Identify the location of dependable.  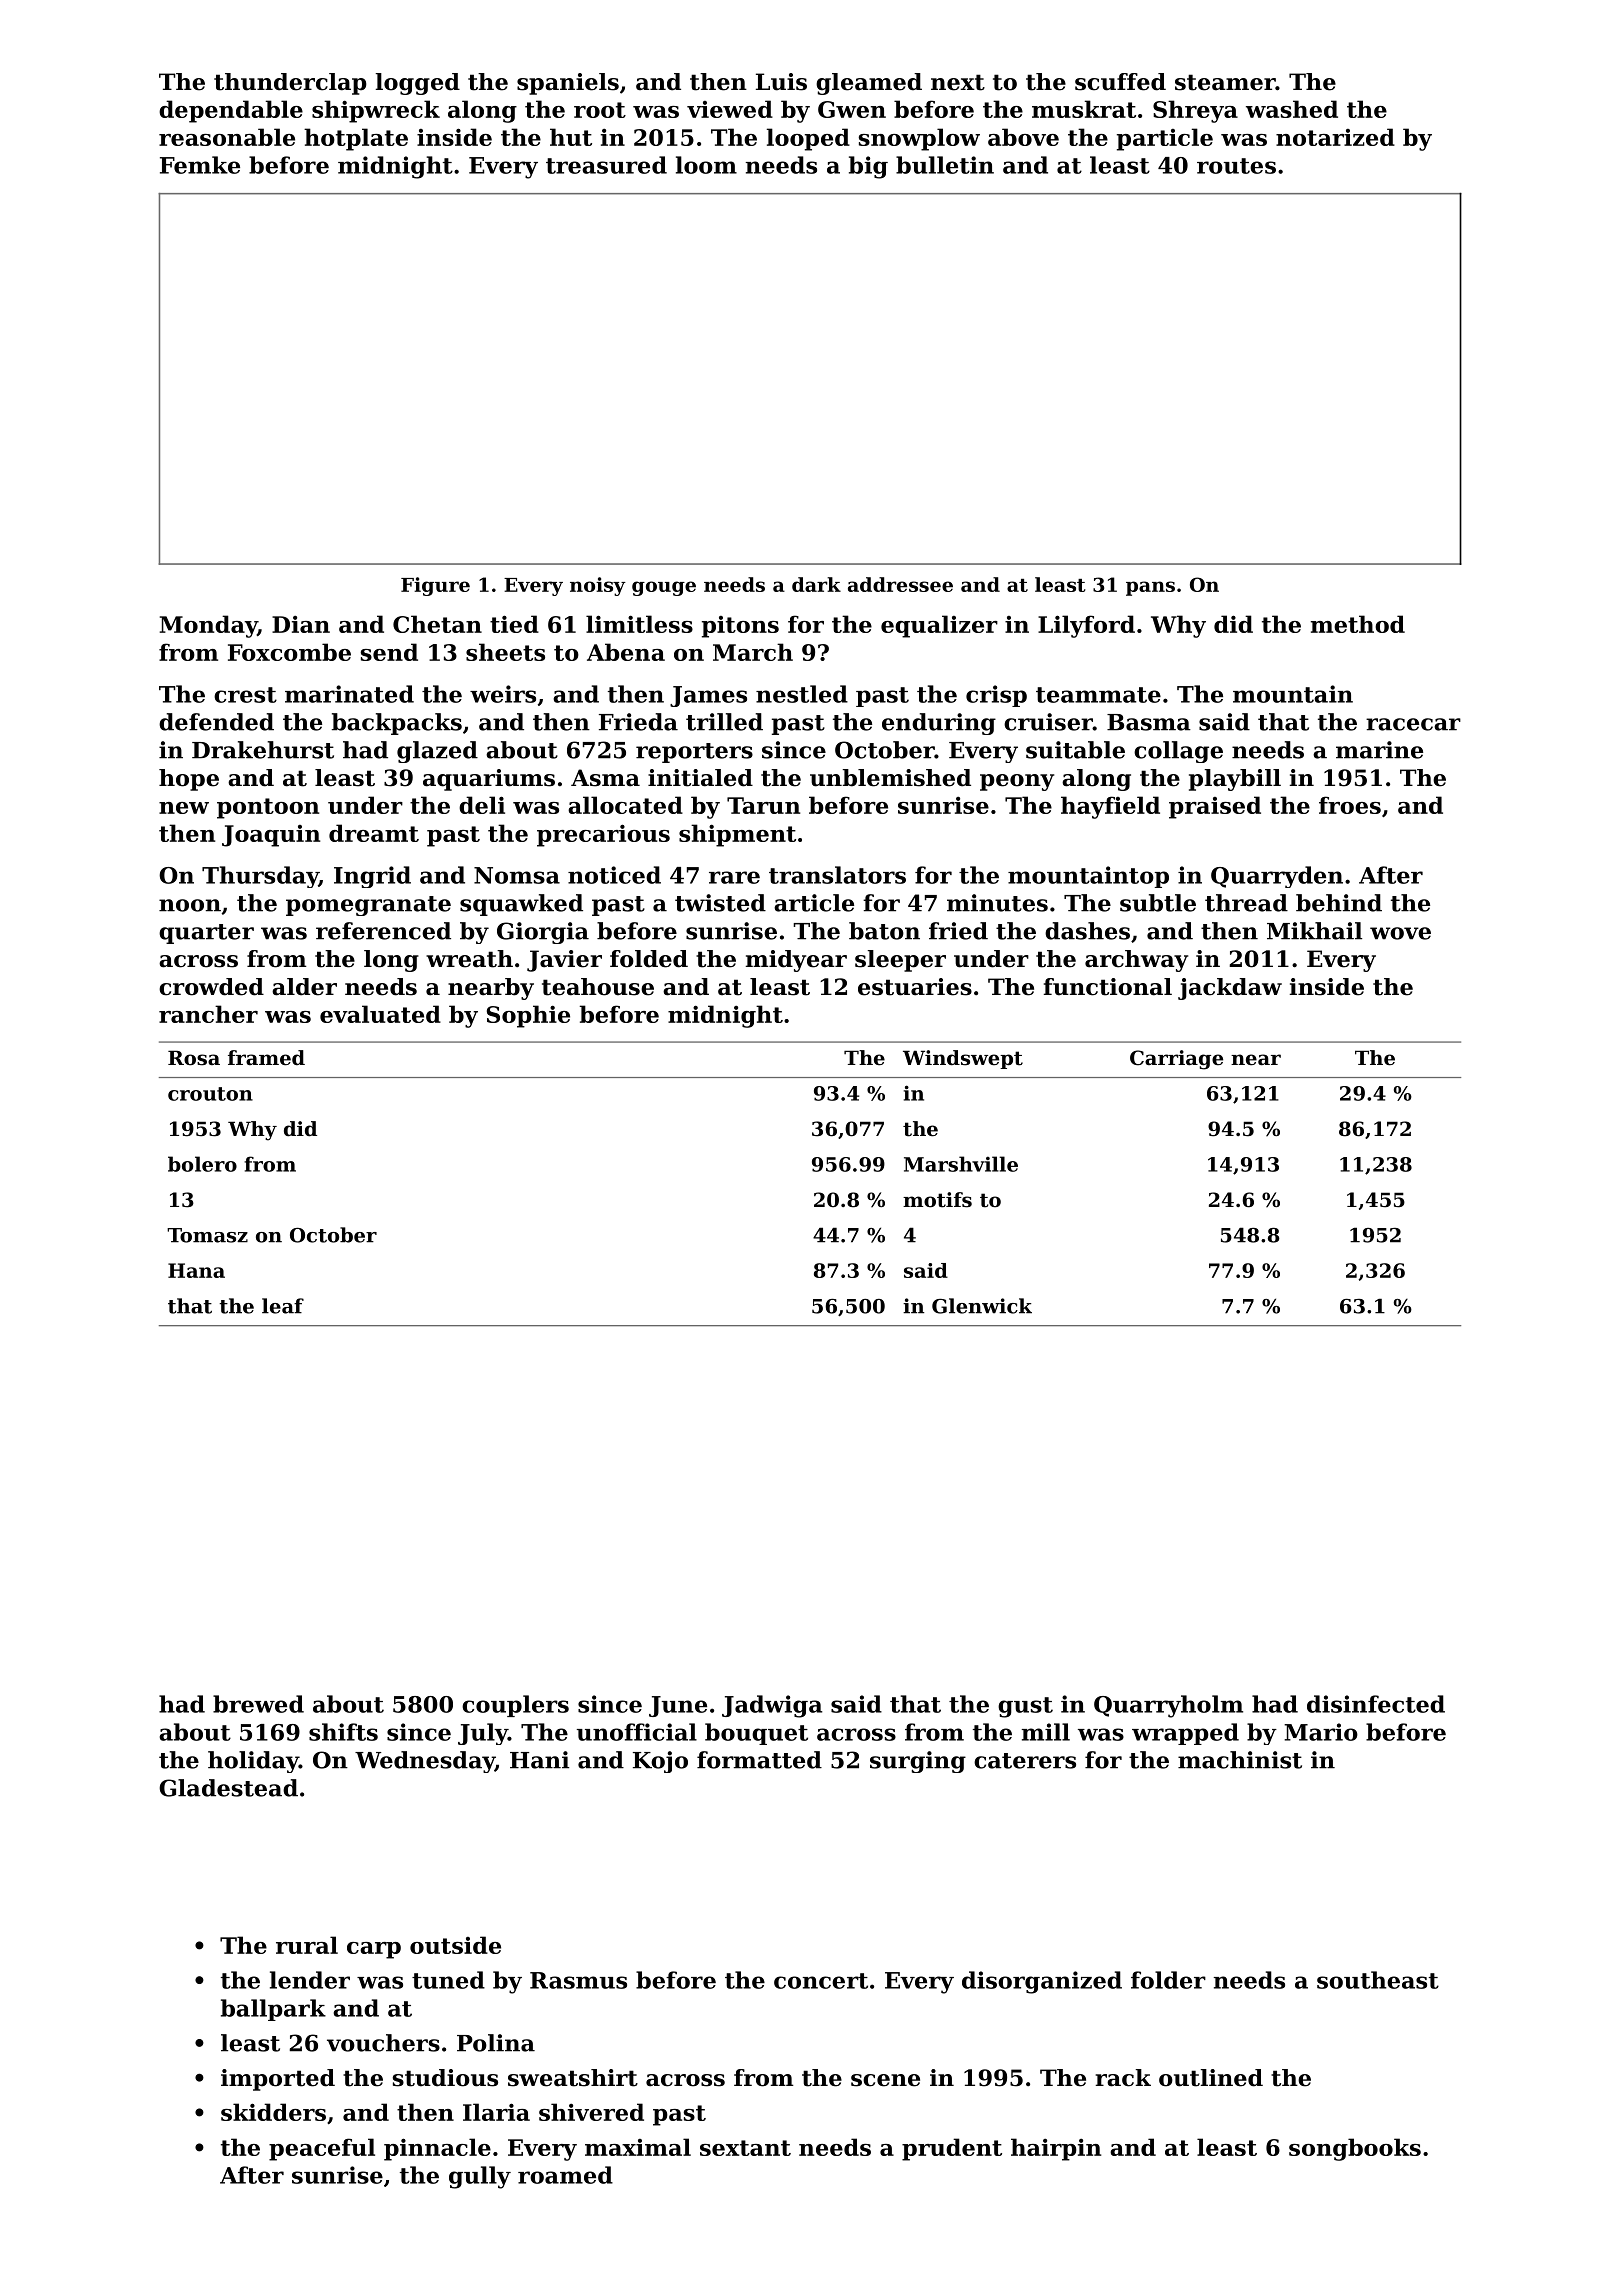
(231, 111).
